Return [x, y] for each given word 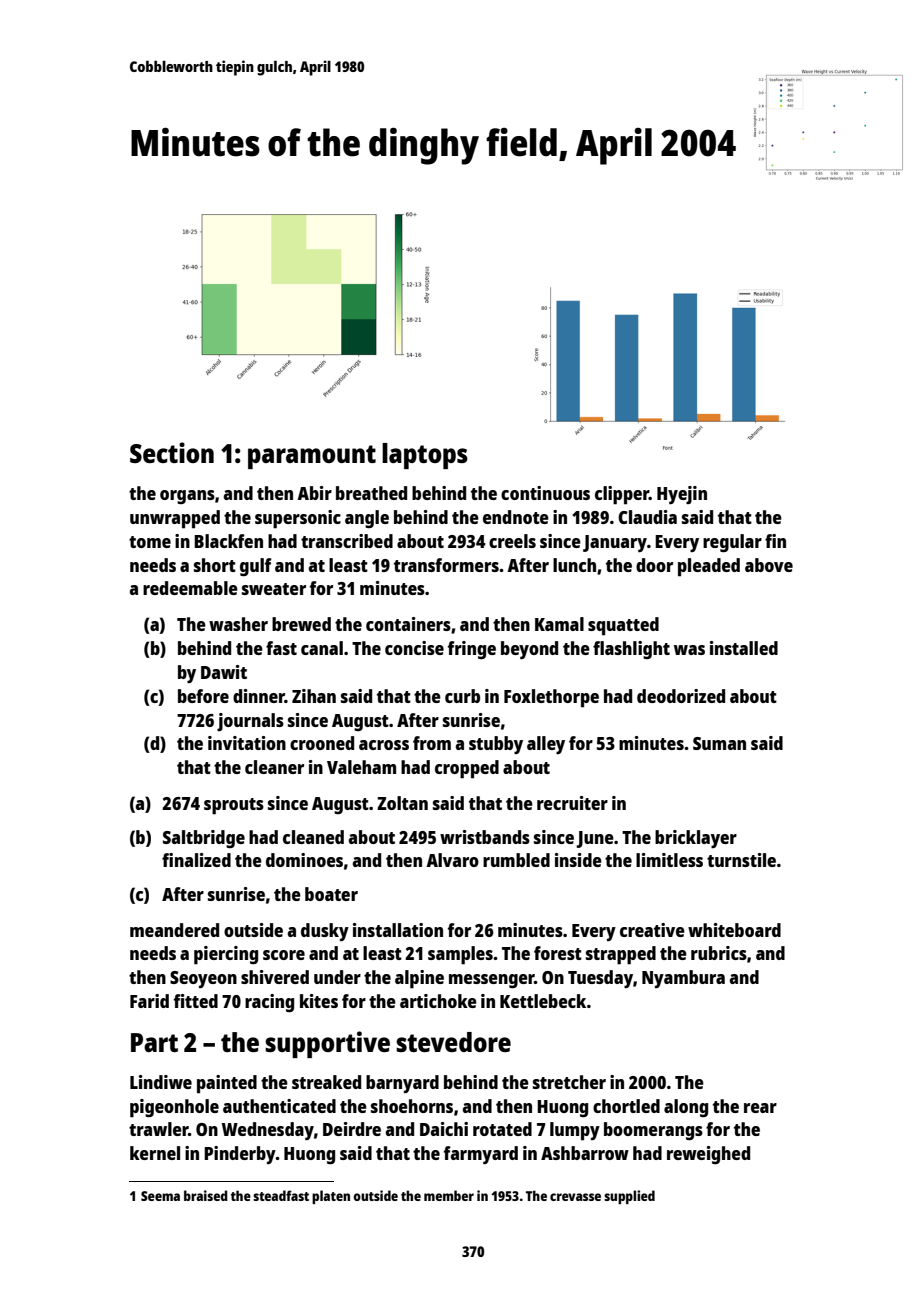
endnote [516, 517]
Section [172, 452]
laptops [425, 456]
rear [760, 1108]
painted [227, 1084]
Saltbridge [204, 839]
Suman [719, 743]
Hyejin [682, 495]
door [654, 565]
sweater [274, 589]
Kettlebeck [543, 1001]
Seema [160, 1196]
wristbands [485, 837]
